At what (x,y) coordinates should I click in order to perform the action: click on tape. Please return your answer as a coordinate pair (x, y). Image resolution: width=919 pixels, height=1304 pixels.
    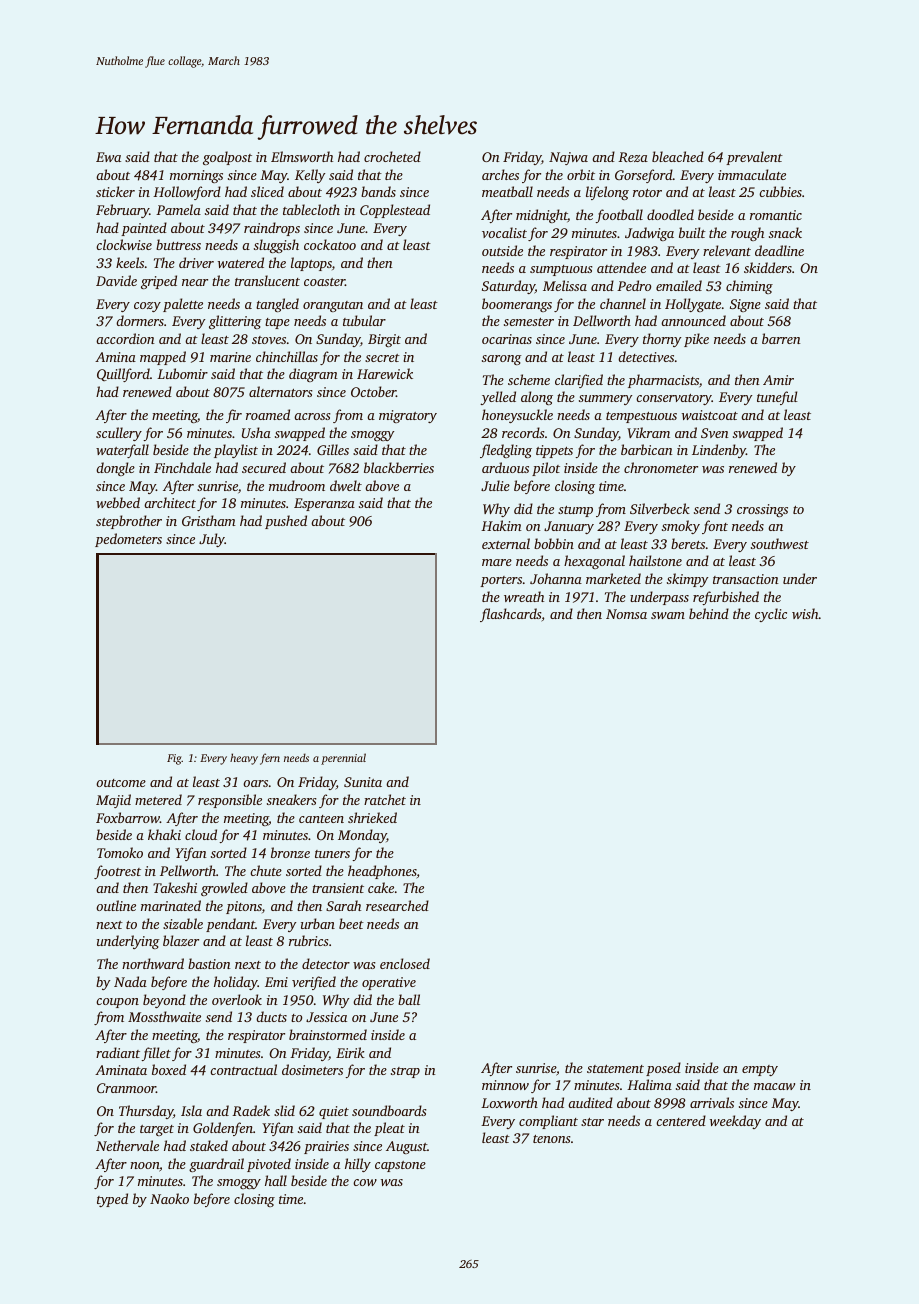
    Looking at the image, I should click on (277, 323).
